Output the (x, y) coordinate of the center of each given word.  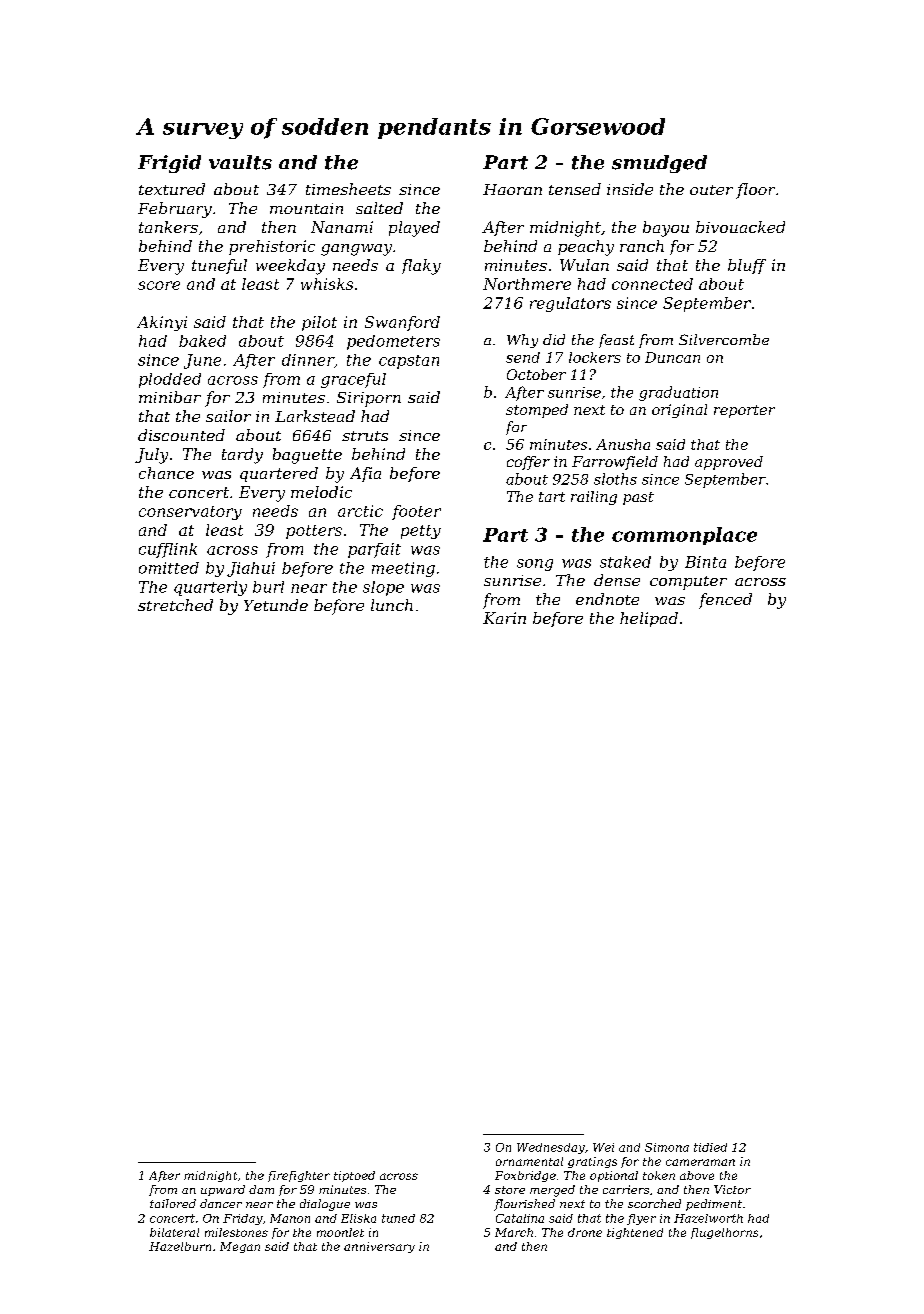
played (414, 229)
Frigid (169, 164)
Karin (504, 618)
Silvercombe (724, 339)
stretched (175, 605)
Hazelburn (180, 1246)
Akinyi (162, 323)
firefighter (299, 1176)
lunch (392, 605)
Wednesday (551, 1148)
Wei (603, 1147)
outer (711, 190)
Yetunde (276, 605)
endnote (607, 599)
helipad (649, 619)
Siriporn (369, 399)
